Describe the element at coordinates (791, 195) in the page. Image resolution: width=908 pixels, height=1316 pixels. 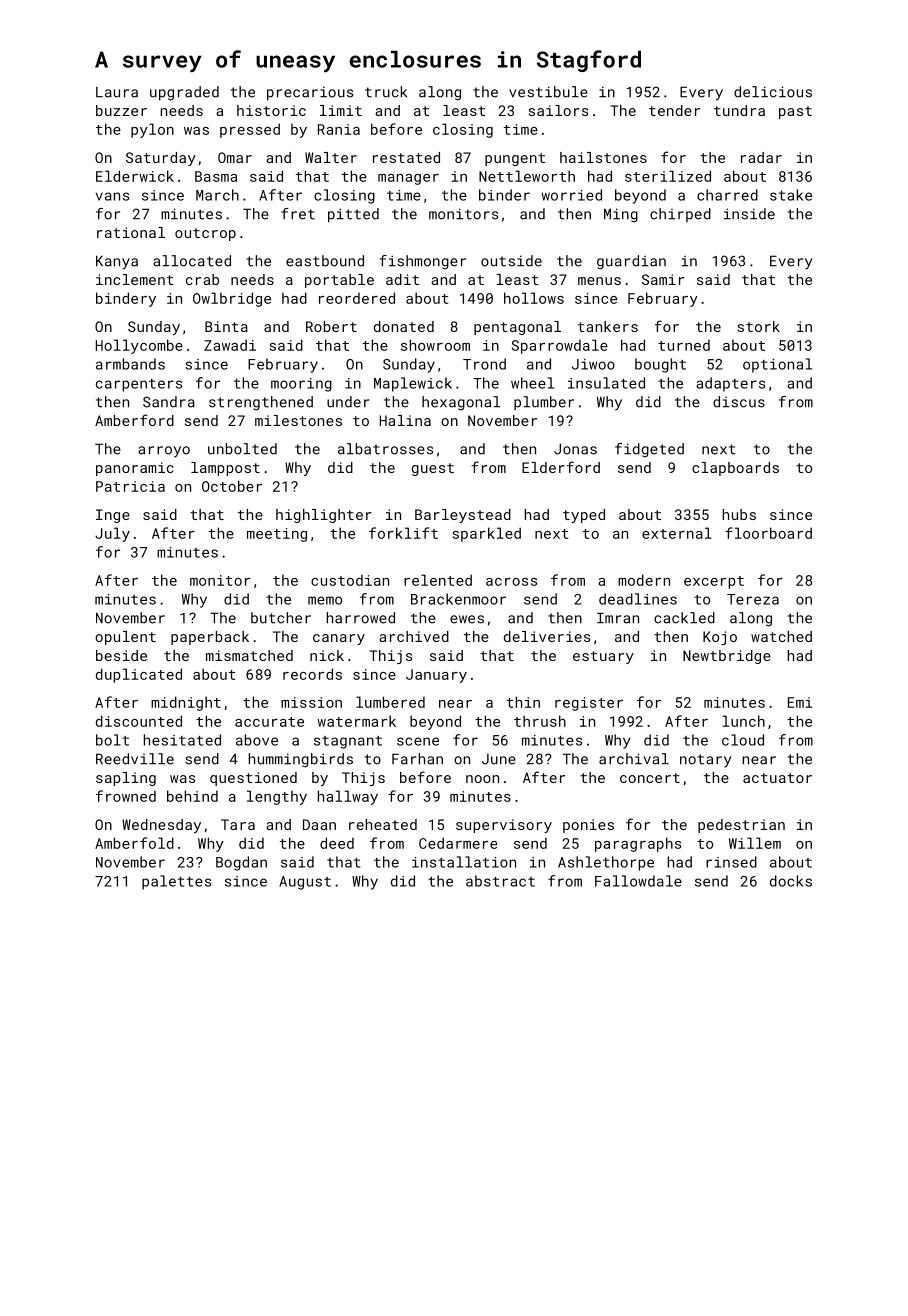
I see `stake` at that location.
